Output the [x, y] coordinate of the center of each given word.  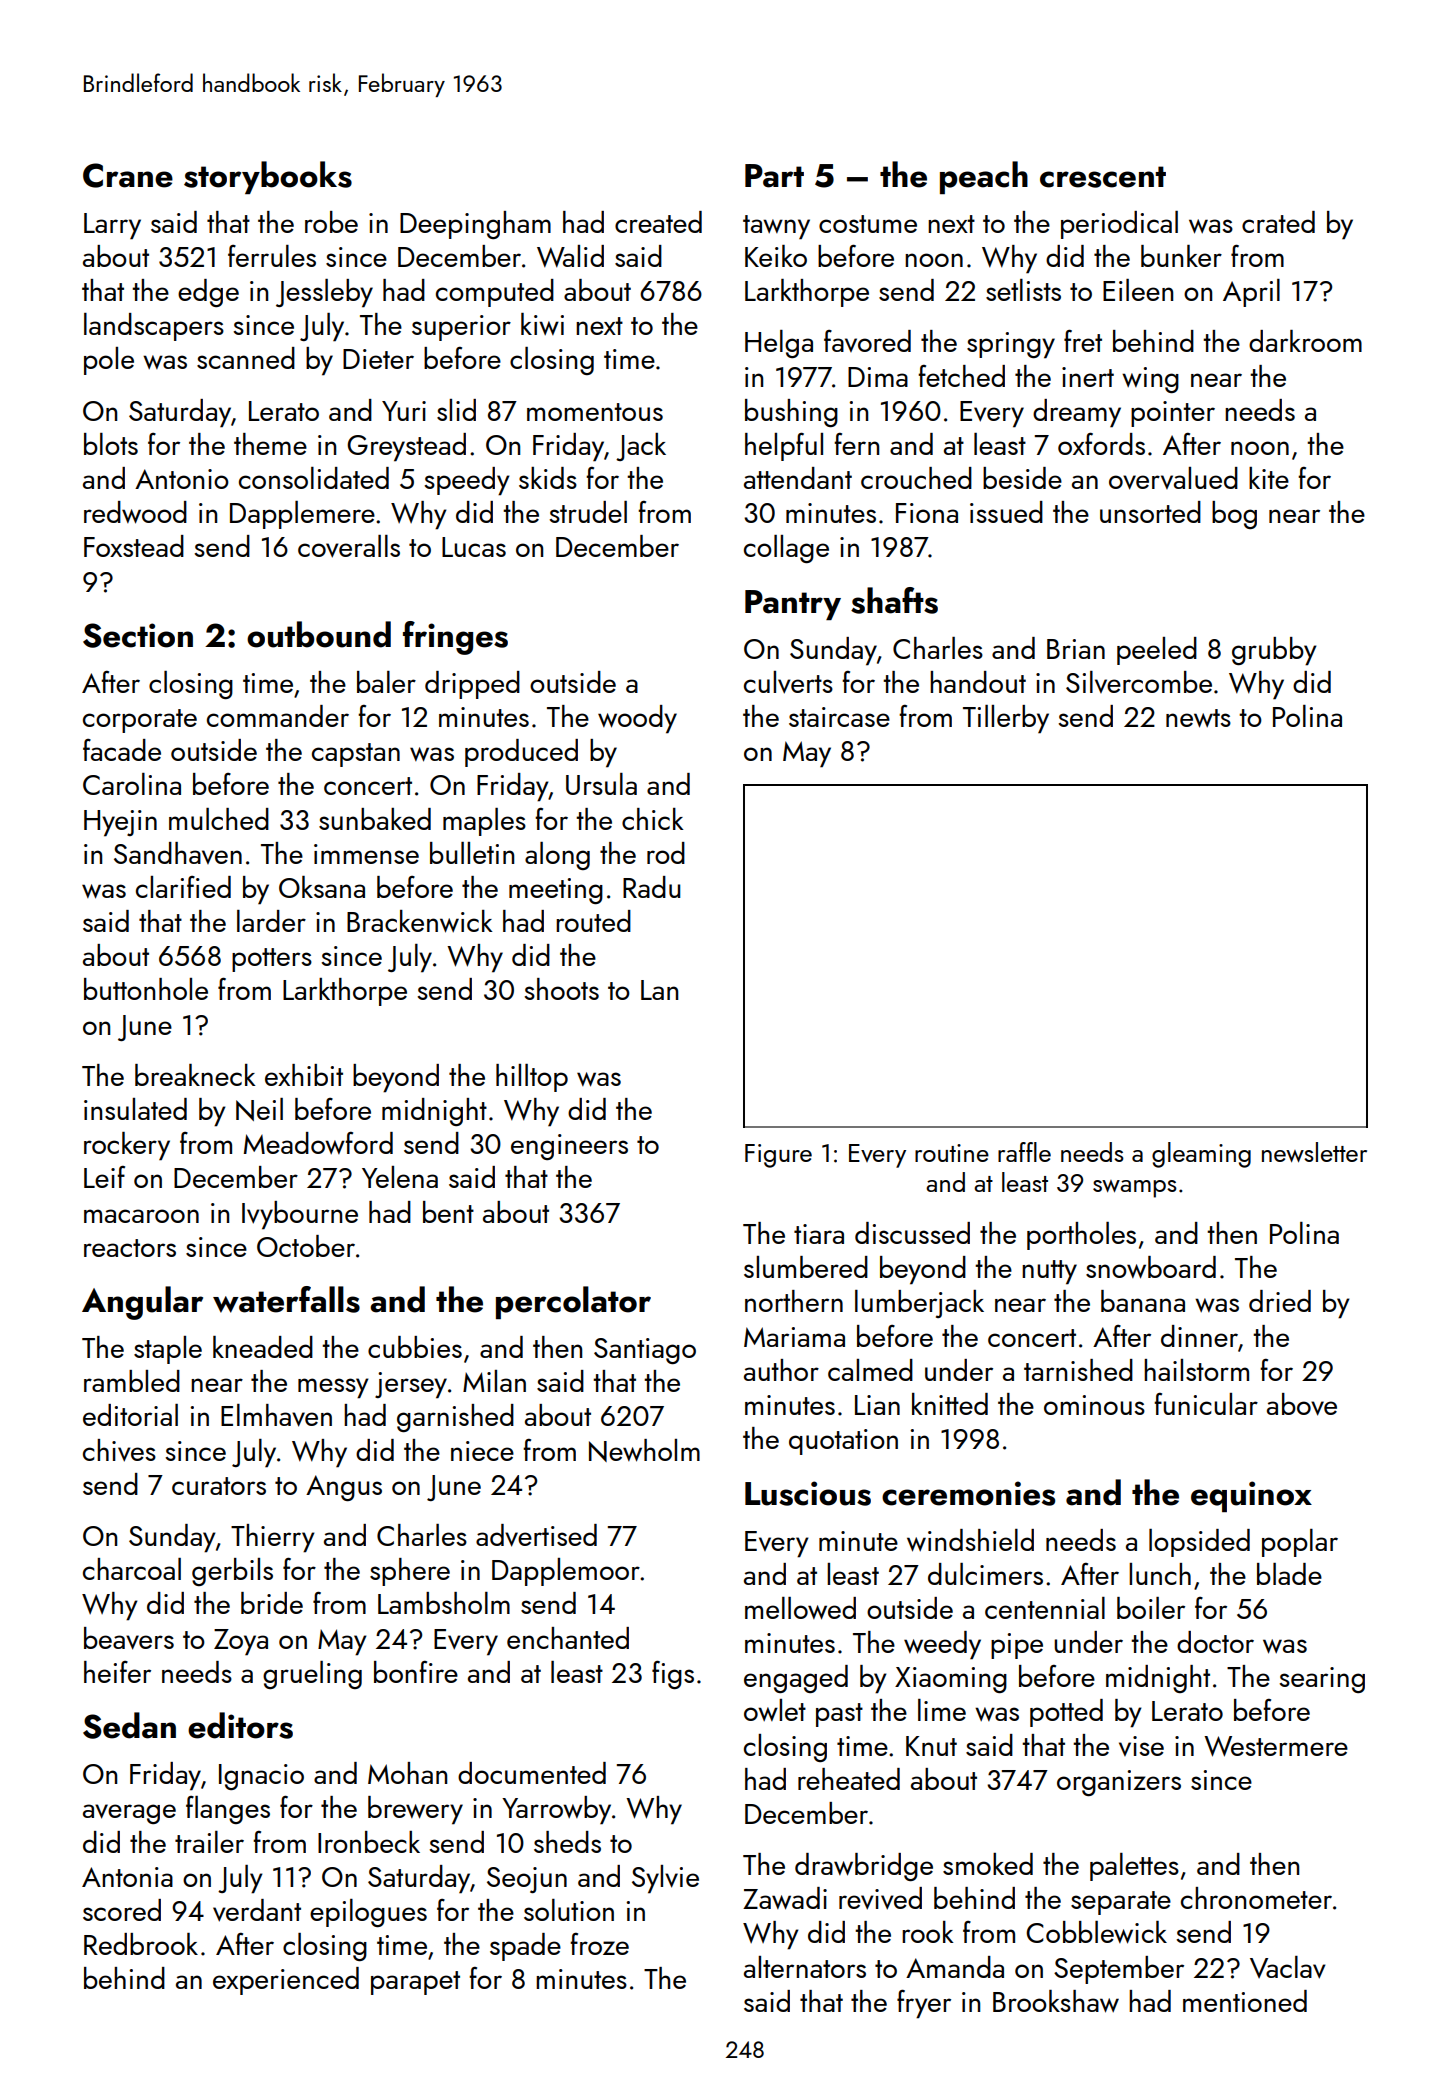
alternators [805, 1967]
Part [774, 176]
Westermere [1276, 1746]
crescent [1103, 177]
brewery [415, 1810]
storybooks [268, 177]
